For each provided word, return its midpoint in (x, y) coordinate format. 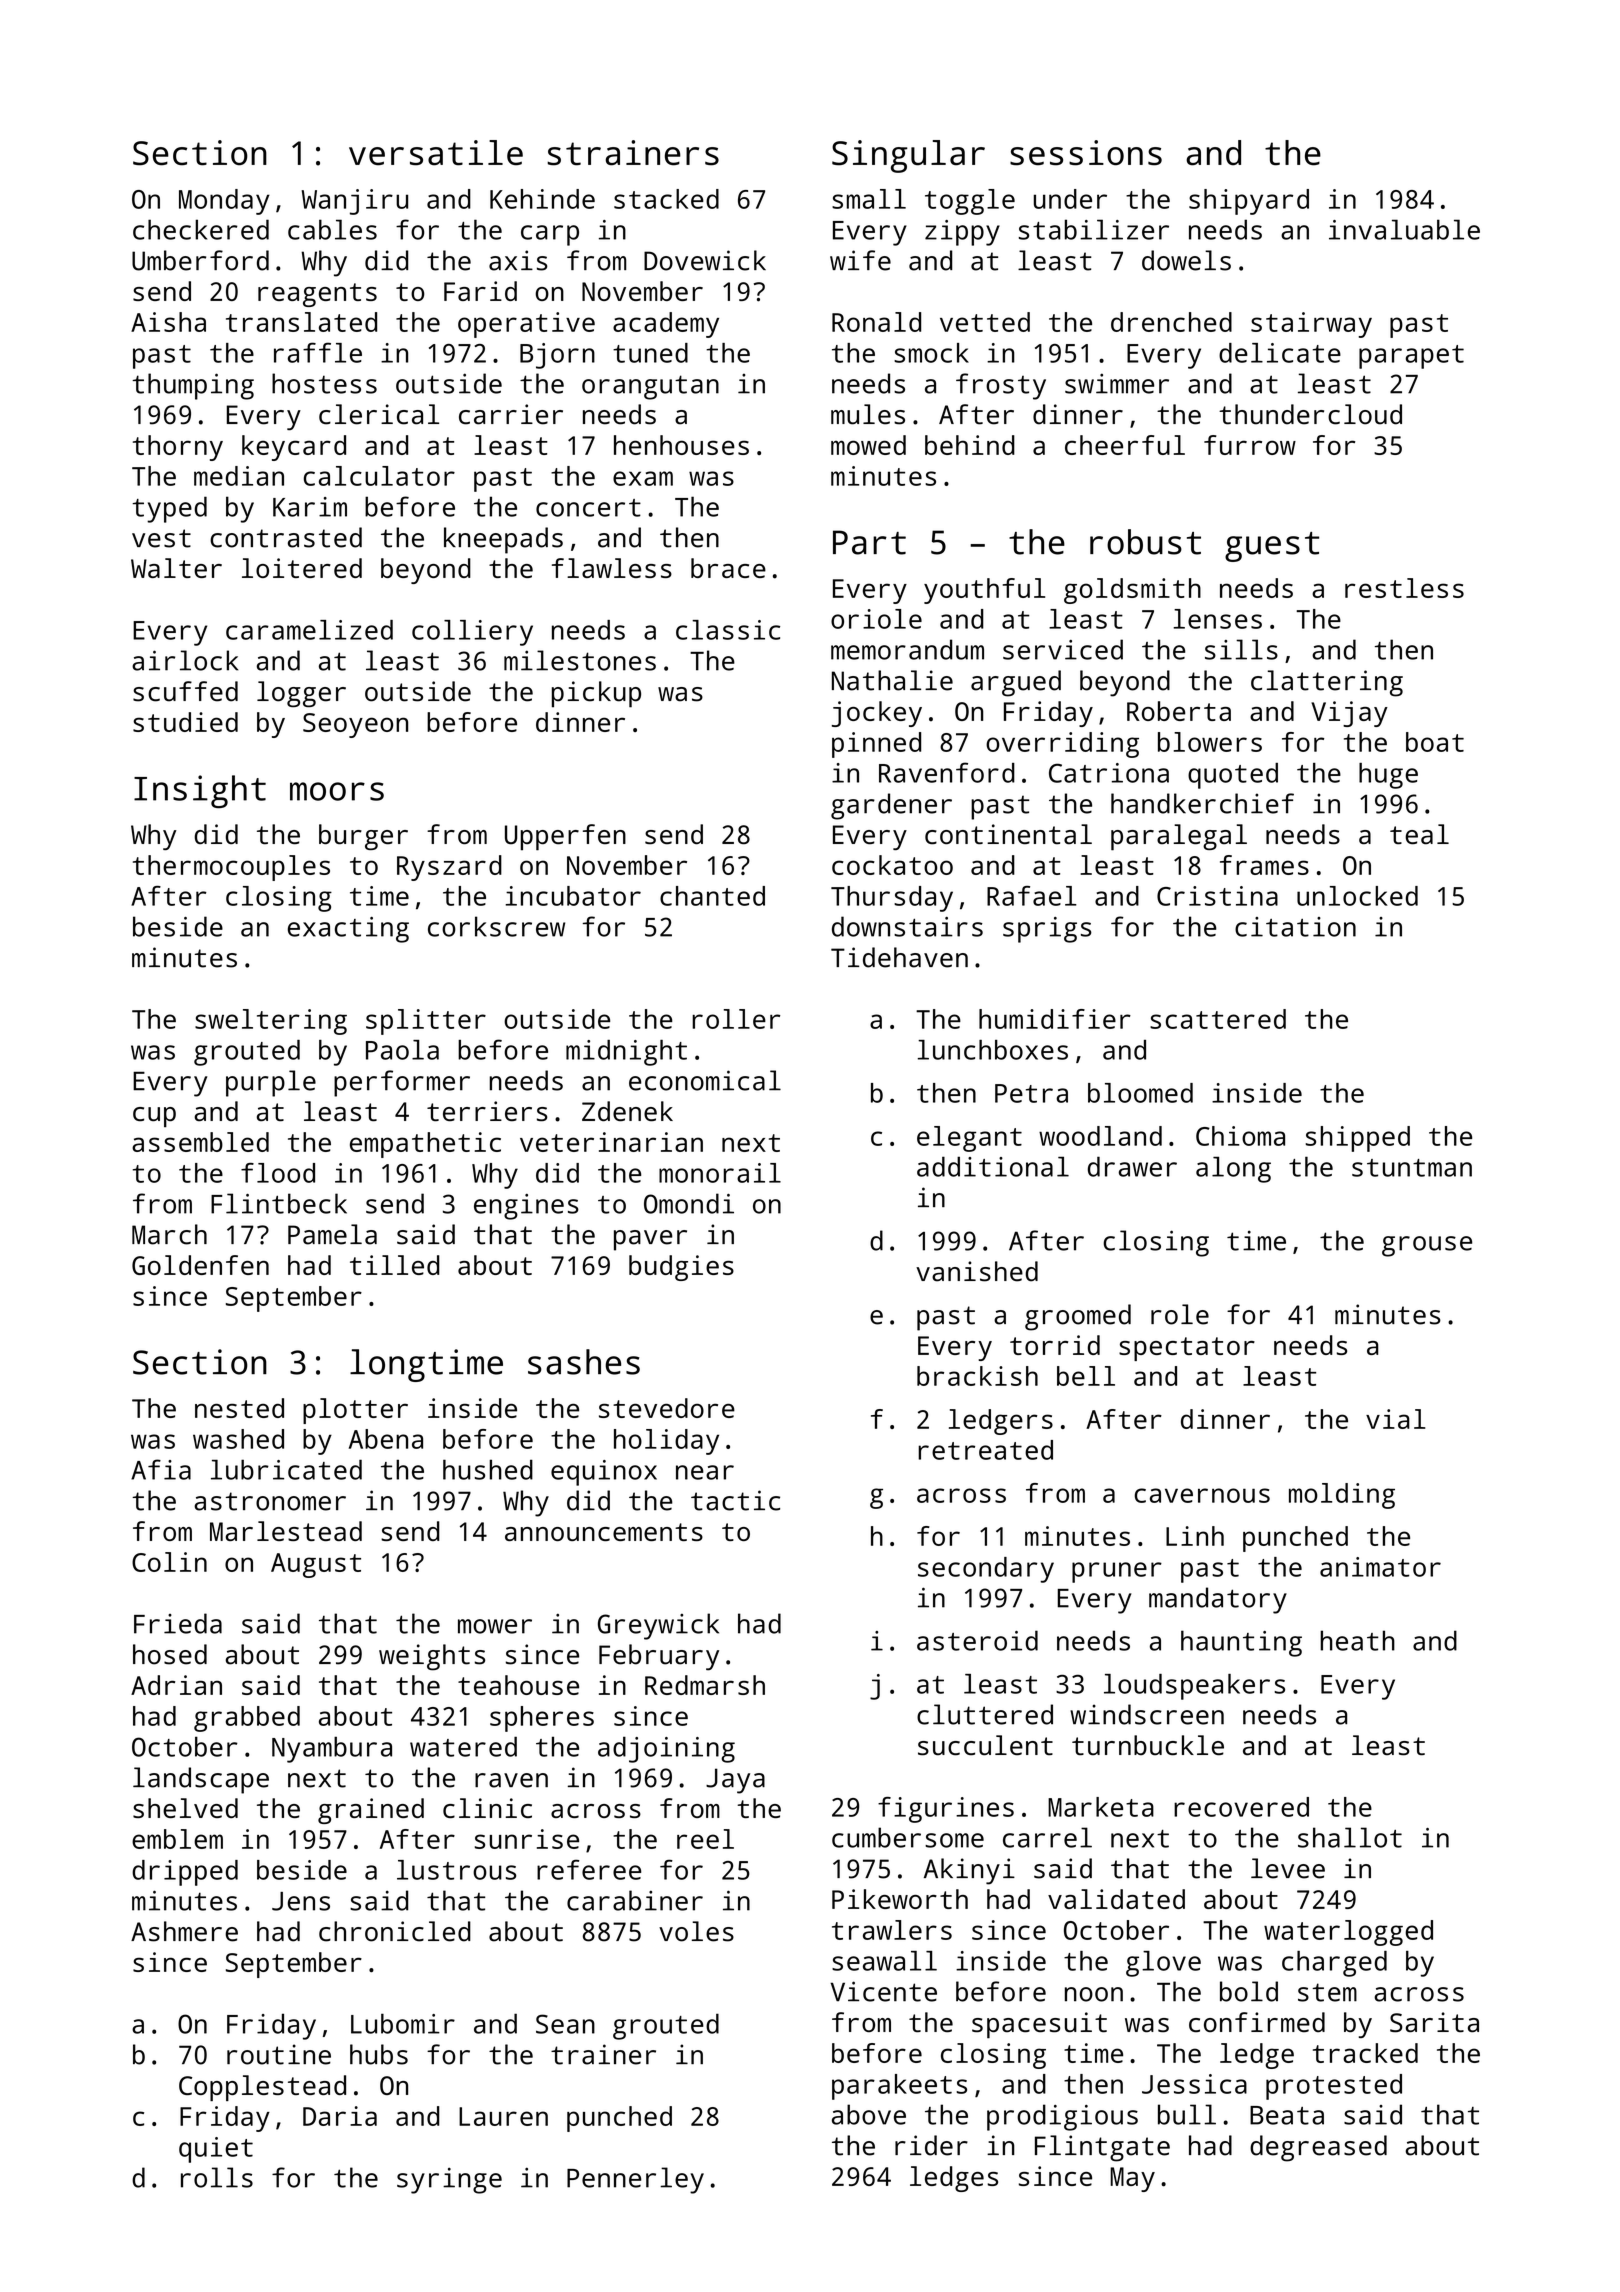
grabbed (247, 1719)
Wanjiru (355, 202)
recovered (1241, 1807)
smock (931, 353)
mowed (868, 445)
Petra (1031, 1093)
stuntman (1412, 1168)
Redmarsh (705, 1685)
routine (279, 2054)
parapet (1411, 357)
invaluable (1404, 229)
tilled (395, 1265)
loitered (302, 568)
